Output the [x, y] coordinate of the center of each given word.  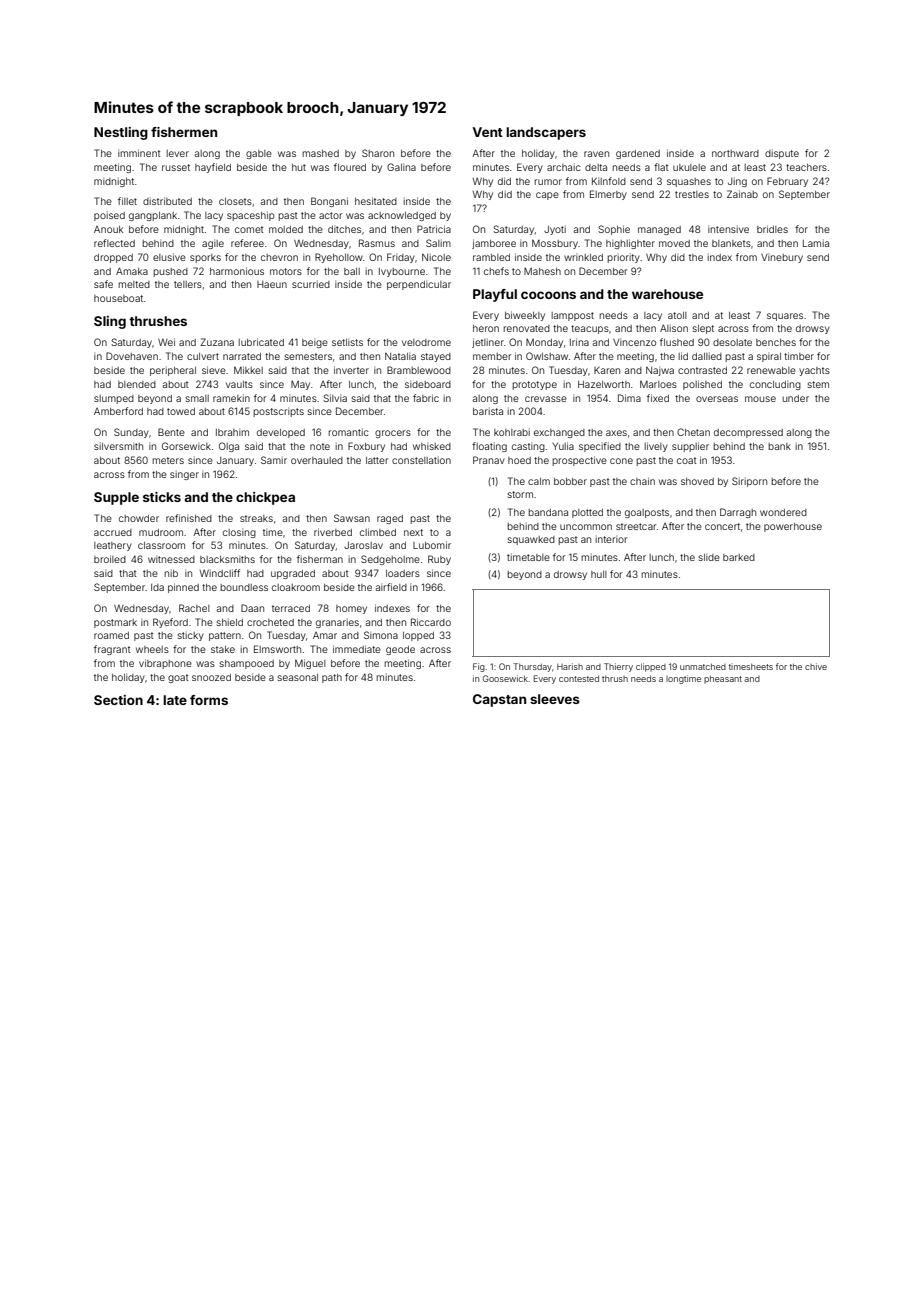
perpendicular [419, 285]
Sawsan [352, 518]
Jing [737, 182]
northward [735, 153]
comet [249, 229]
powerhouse [793, 527]
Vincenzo [634, 342]
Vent [488, 132]
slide [709, 557]
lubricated [261, 342]
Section [118, 700]
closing [239, 533]
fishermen [184, 132]
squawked [531, 540]
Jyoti [555, 230]
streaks [256, 518]
